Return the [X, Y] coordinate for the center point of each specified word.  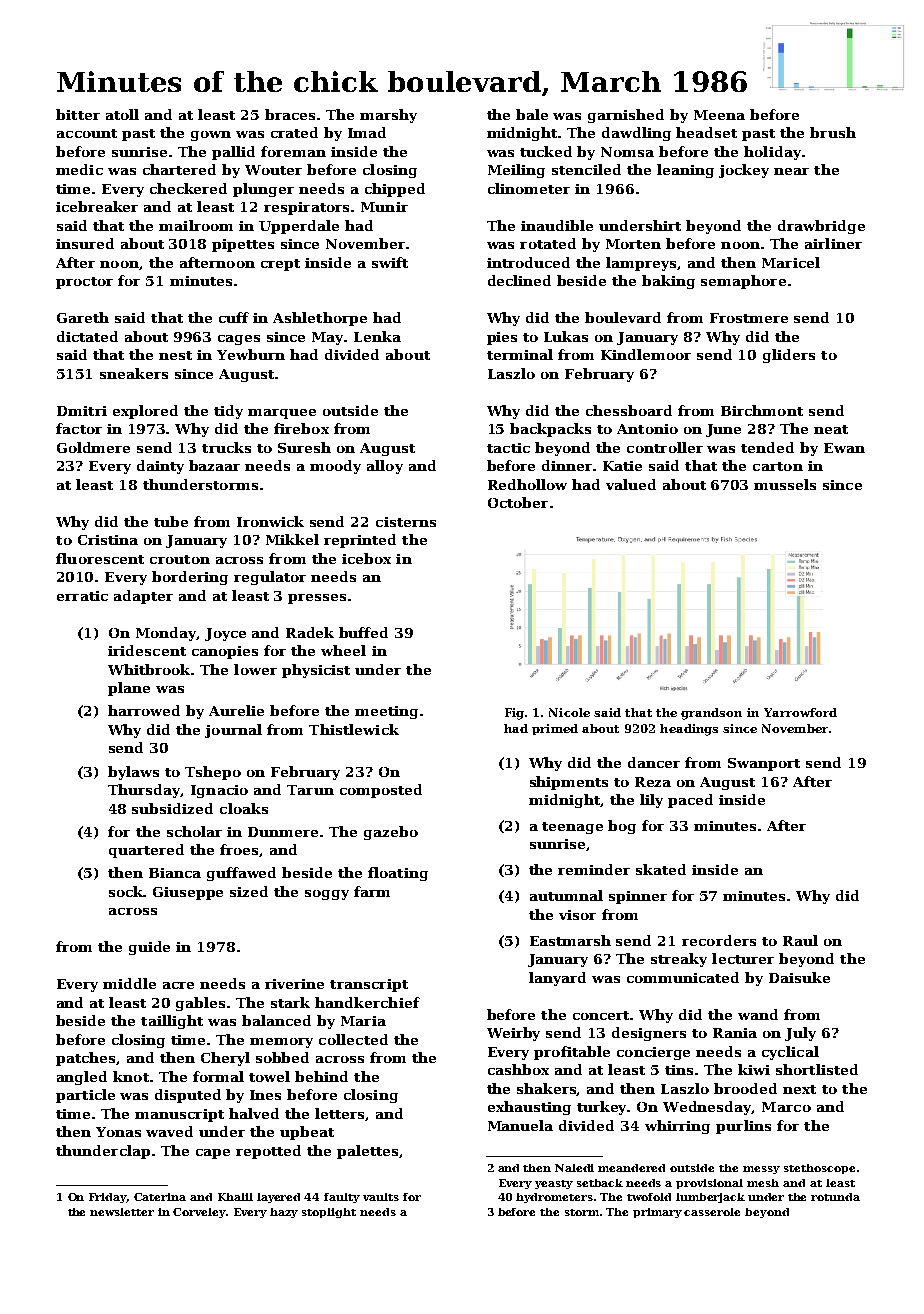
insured [85, 243]
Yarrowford [800, 712]
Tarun [310, 790]
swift [390, 262]
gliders [789, 356]
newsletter [122, 1212]
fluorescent [100, 558]
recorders [719, 940]
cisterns [406, 522]
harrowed [144, 710]
